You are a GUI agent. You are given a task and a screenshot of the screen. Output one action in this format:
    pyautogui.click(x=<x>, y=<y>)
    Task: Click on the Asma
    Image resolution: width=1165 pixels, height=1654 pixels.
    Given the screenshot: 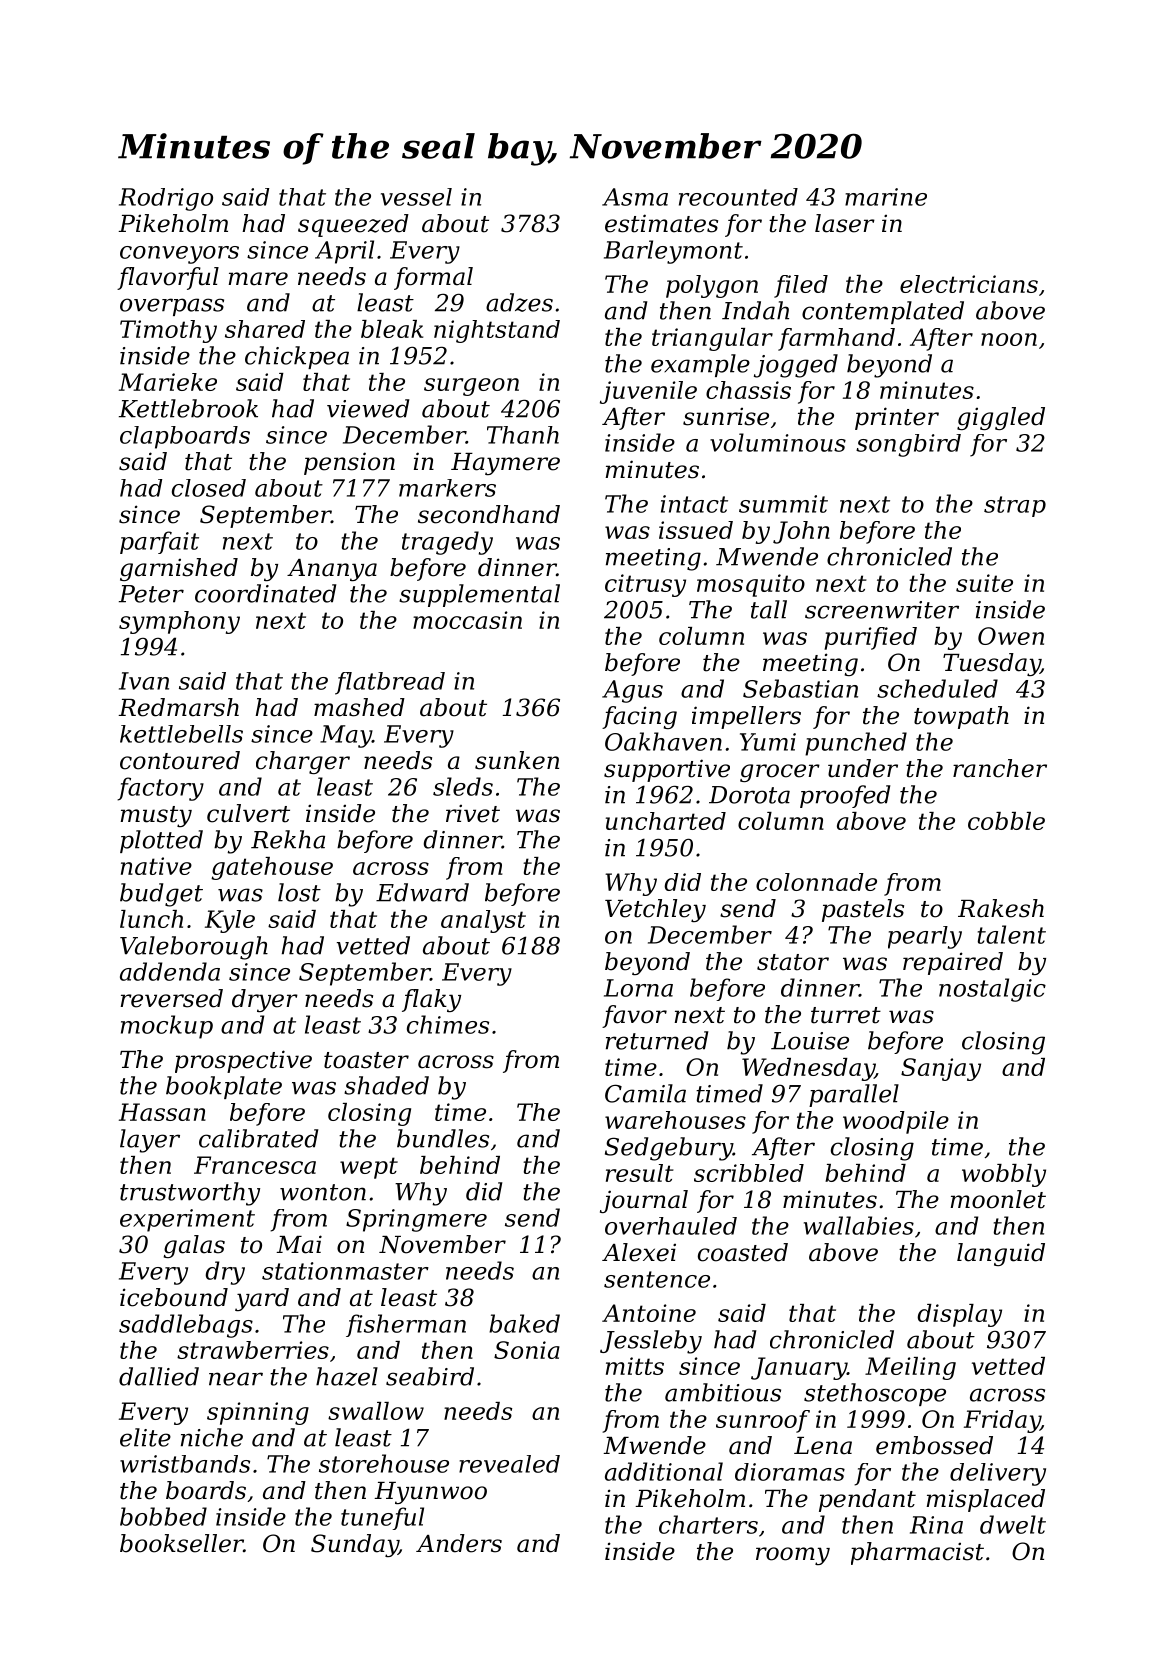 What is the action you would take?
    pyautogui.click(x=635, y=197)
